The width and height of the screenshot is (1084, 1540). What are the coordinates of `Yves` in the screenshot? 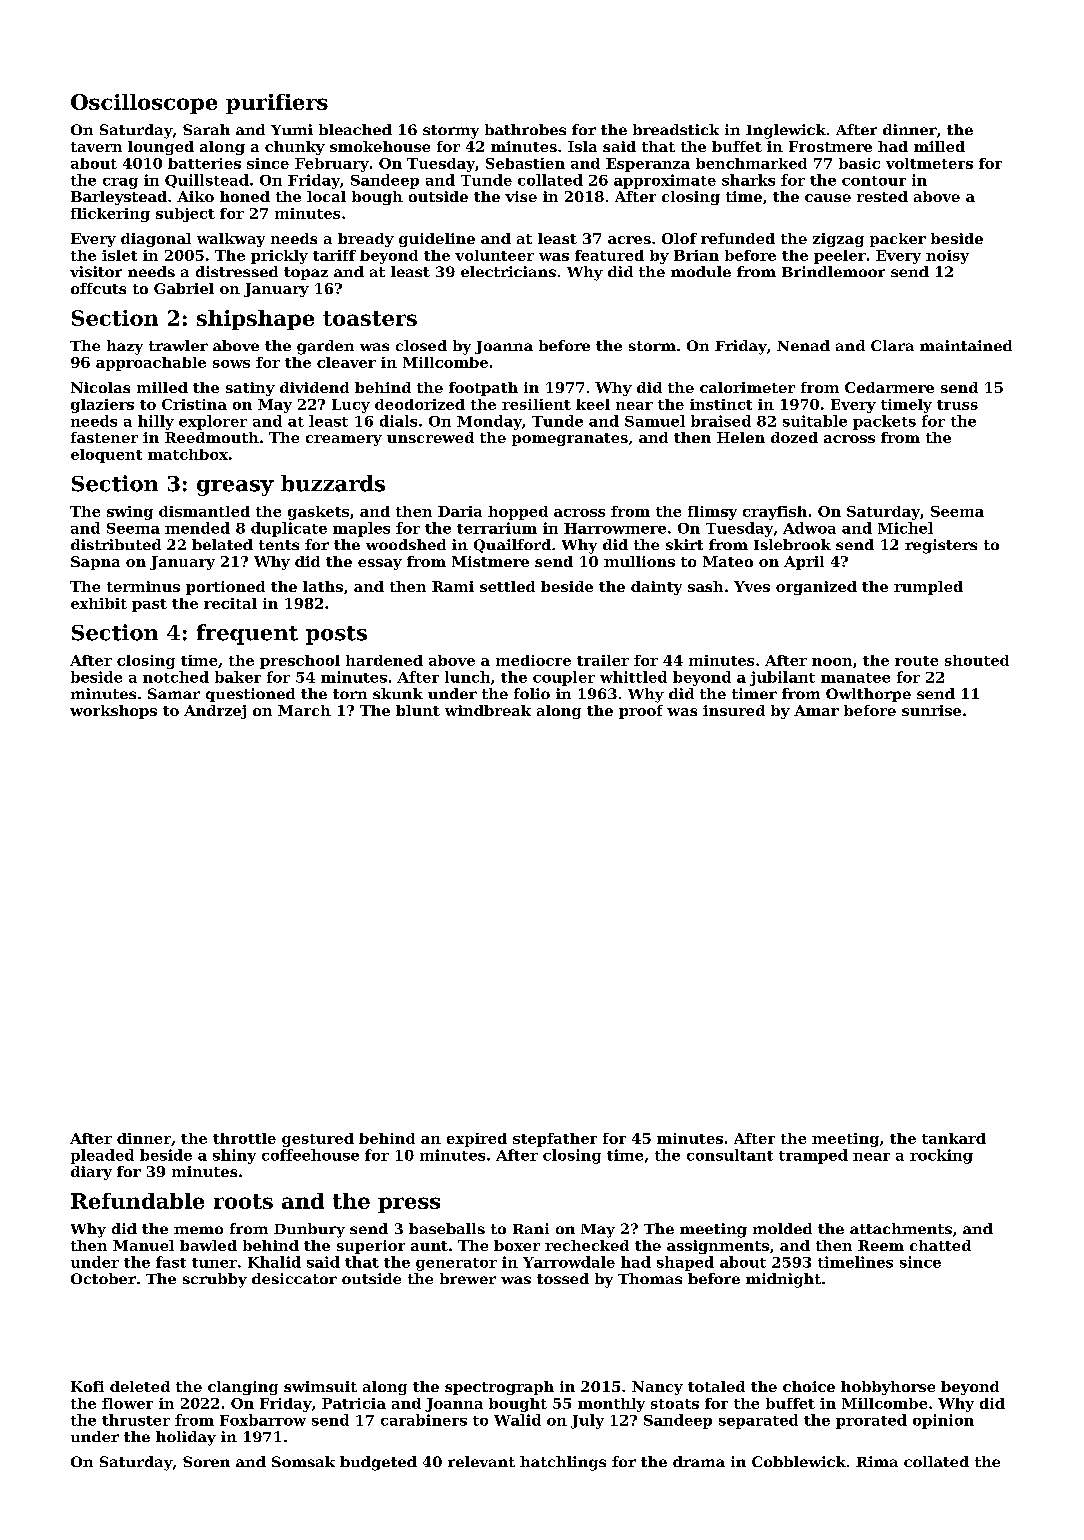 It's located at (752, 586).
